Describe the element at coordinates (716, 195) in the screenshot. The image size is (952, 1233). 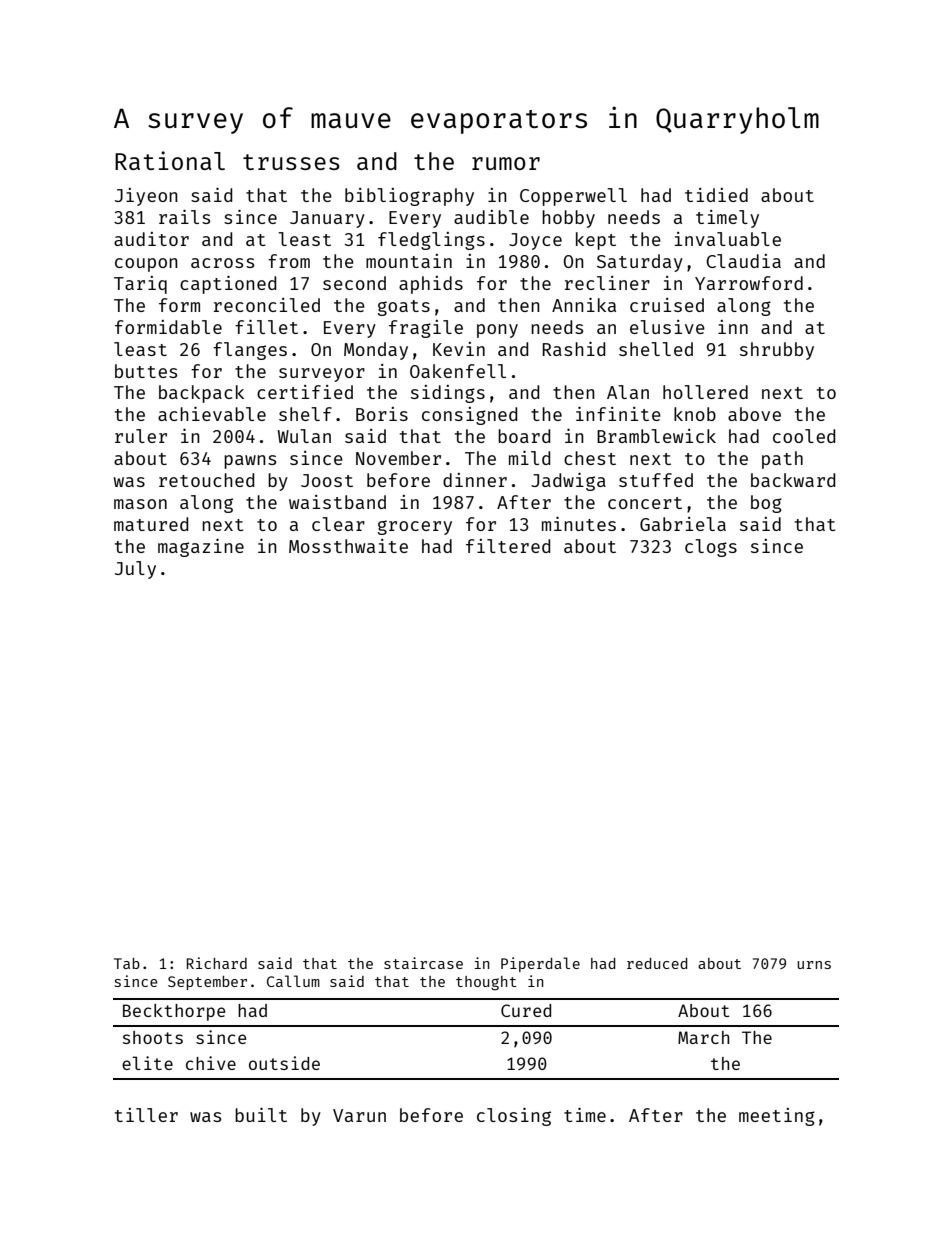
I see `tidied` at that location.
